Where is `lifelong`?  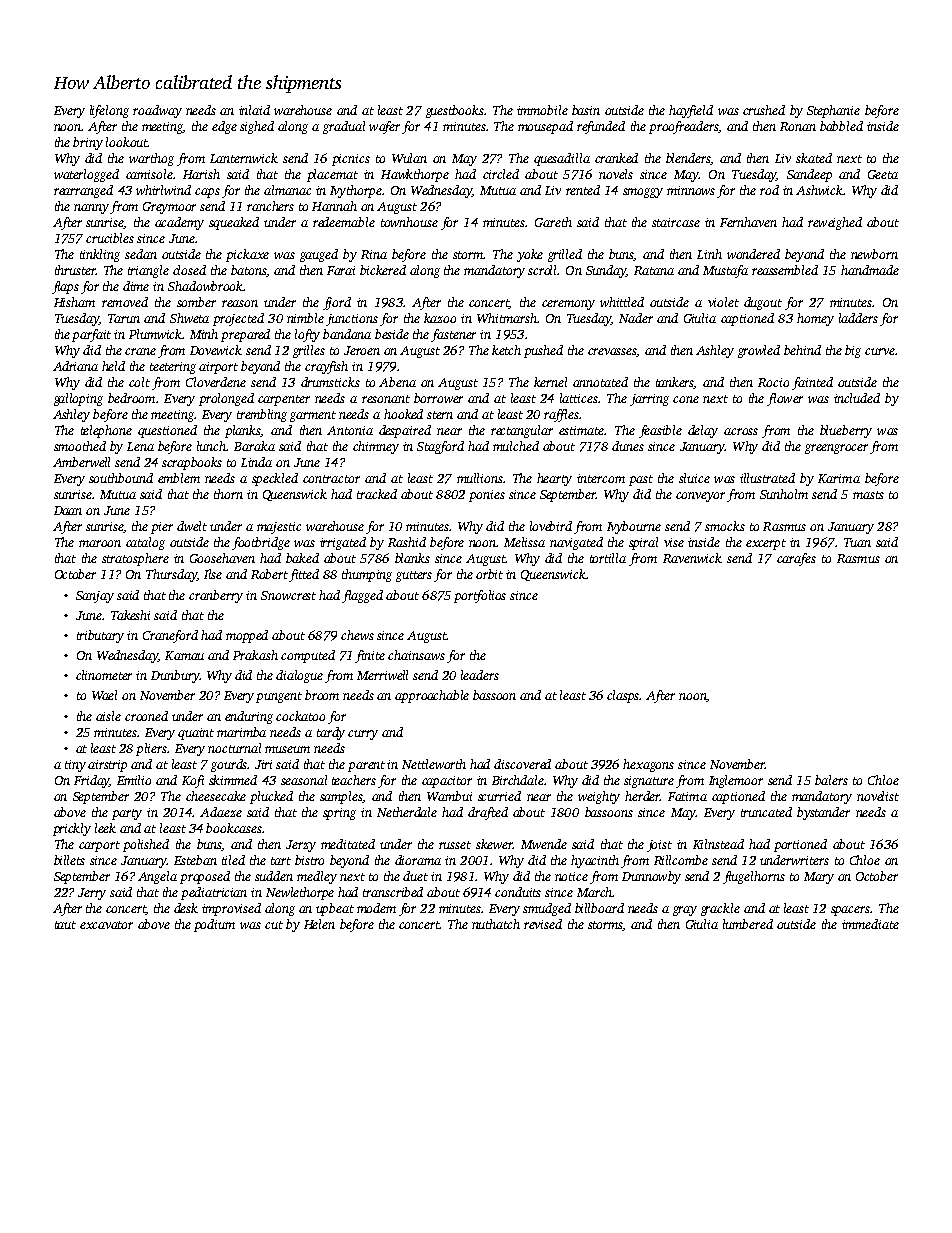 lifelong is located at coordinates (109, 111).
